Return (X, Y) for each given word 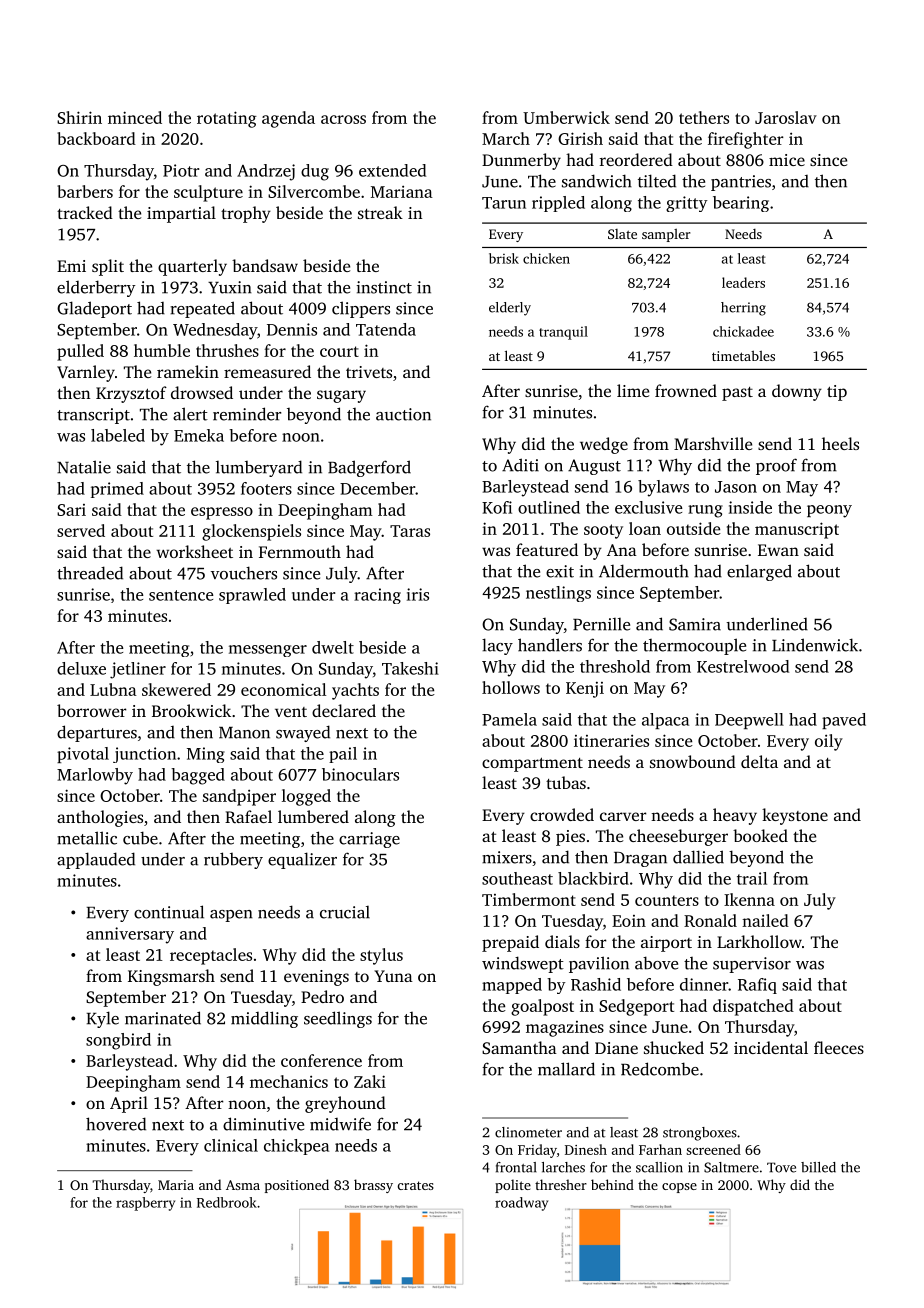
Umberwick (566, 117)
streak (380, 212)
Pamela (509, 719)
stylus (381, 956)
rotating (227, 119)
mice (787, 160)
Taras (410, 531)
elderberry (96, 288)
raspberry (145, 1204)
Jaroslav (786, 117)
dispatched (753, 1007)
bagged (198, 776)
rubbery (233, 860)
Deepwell (749, 721)
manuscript (797, 530)
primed (117, 490)
